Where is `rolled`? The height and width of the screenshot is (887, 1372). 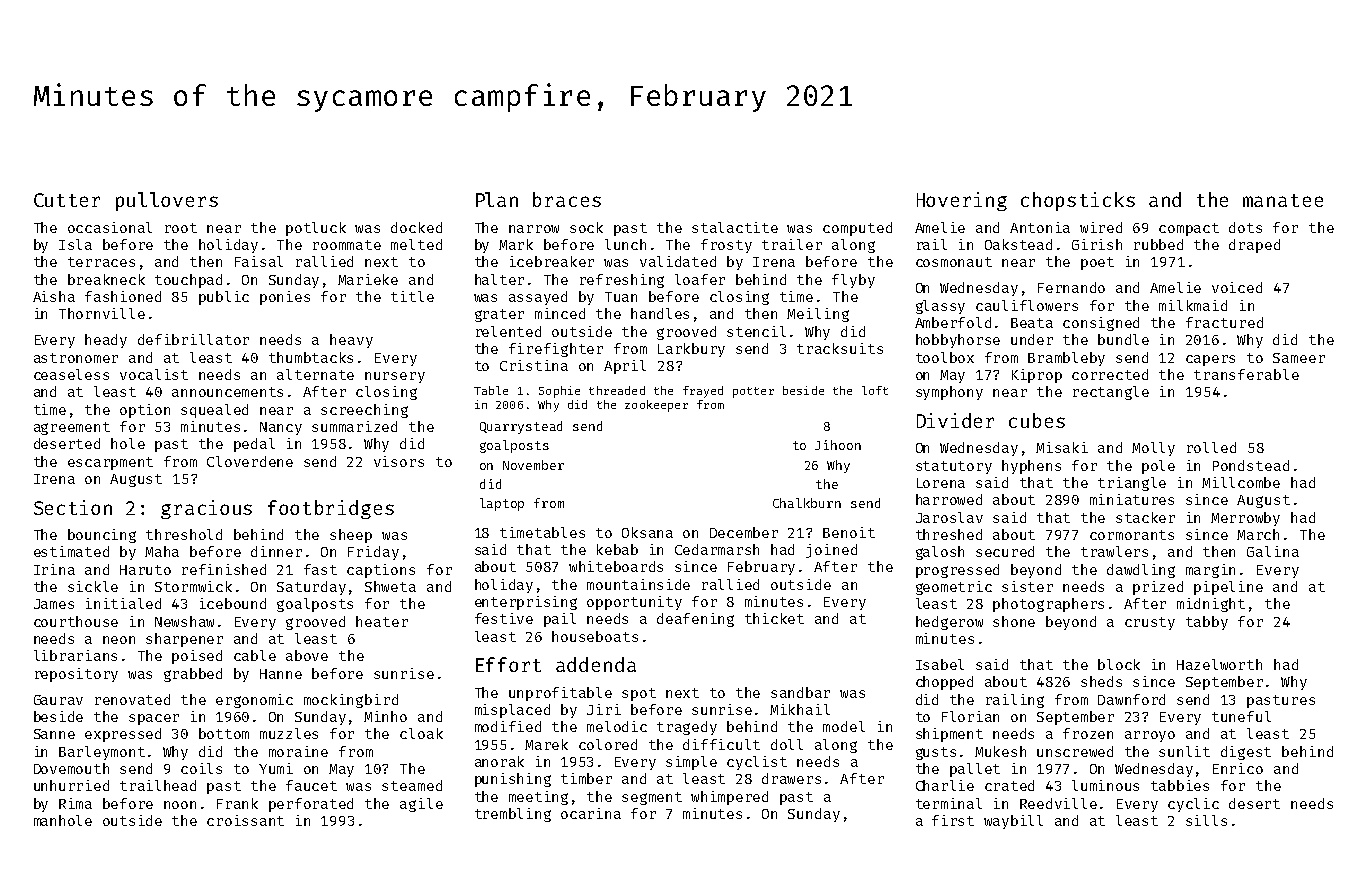 rolled is located at coordinates (1211, 447).
